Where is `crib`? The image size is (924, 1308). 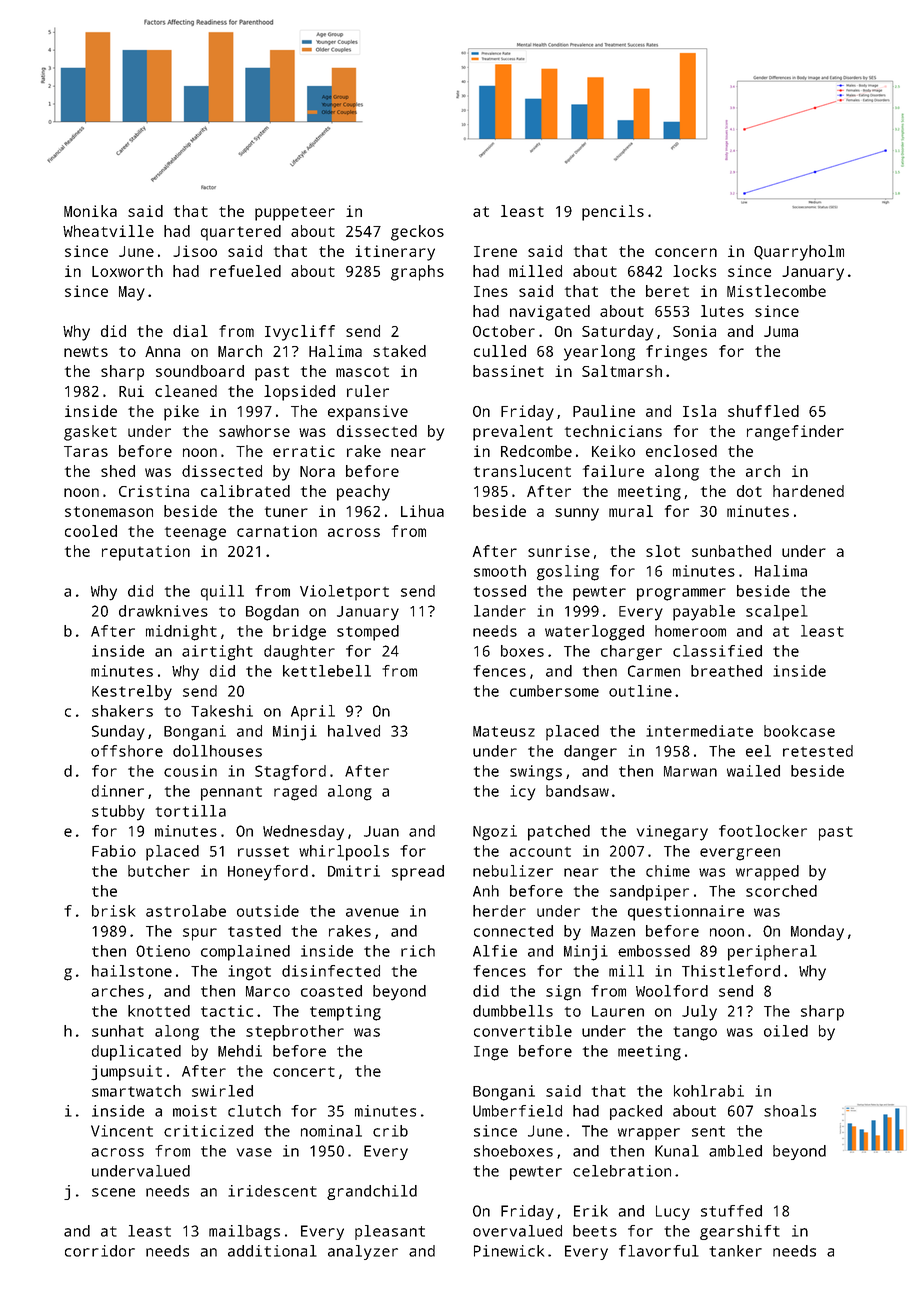 crib is located at coordinates (390, 1131).
